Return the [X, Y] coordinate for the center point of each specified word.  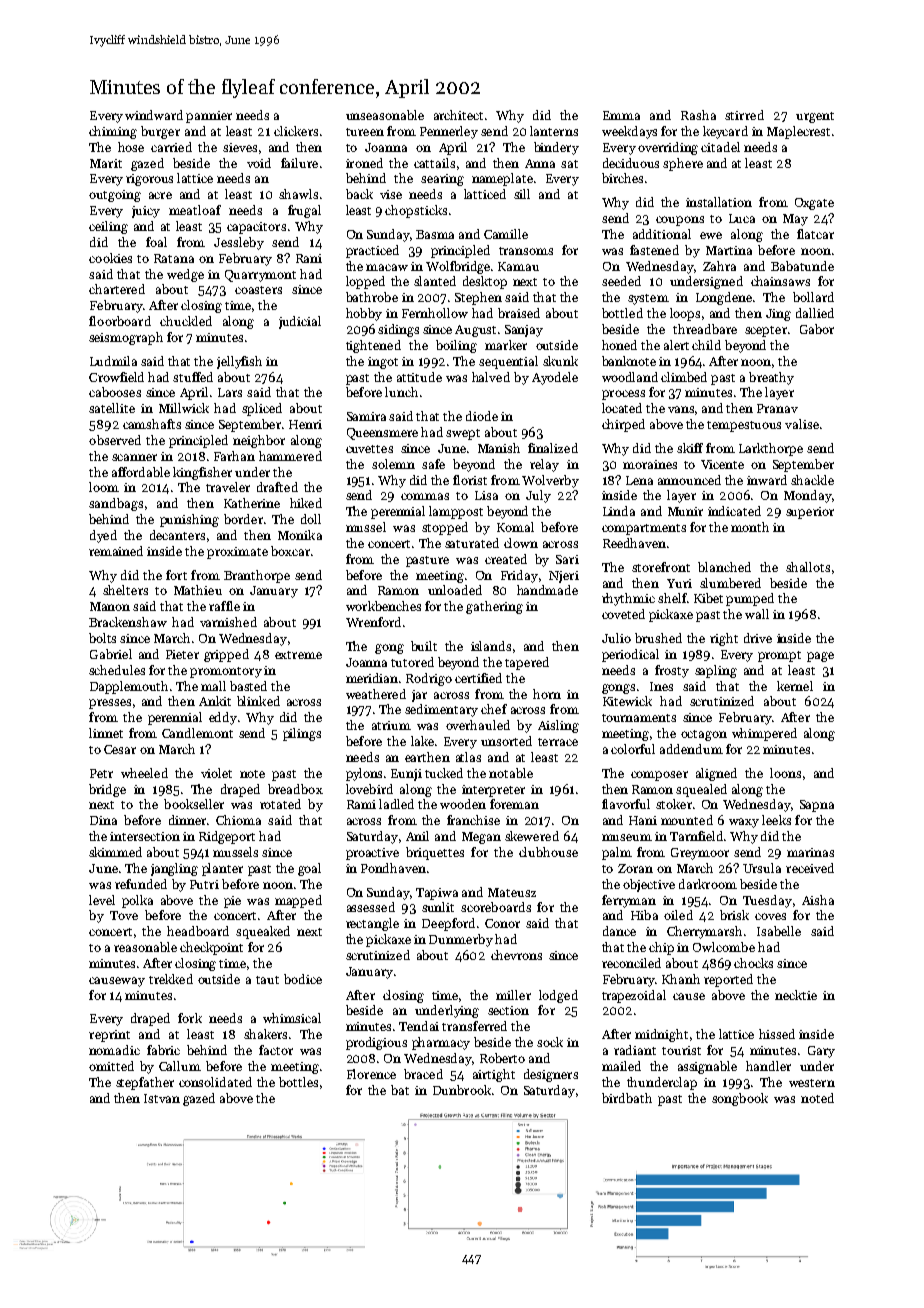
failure [299, 163]
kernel [795, 686]
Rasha [698, 115]
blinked [258, 701]
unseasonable [385, 115]
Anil [417, 836]
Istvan [162, 1098]
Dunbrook [462, 1090]
